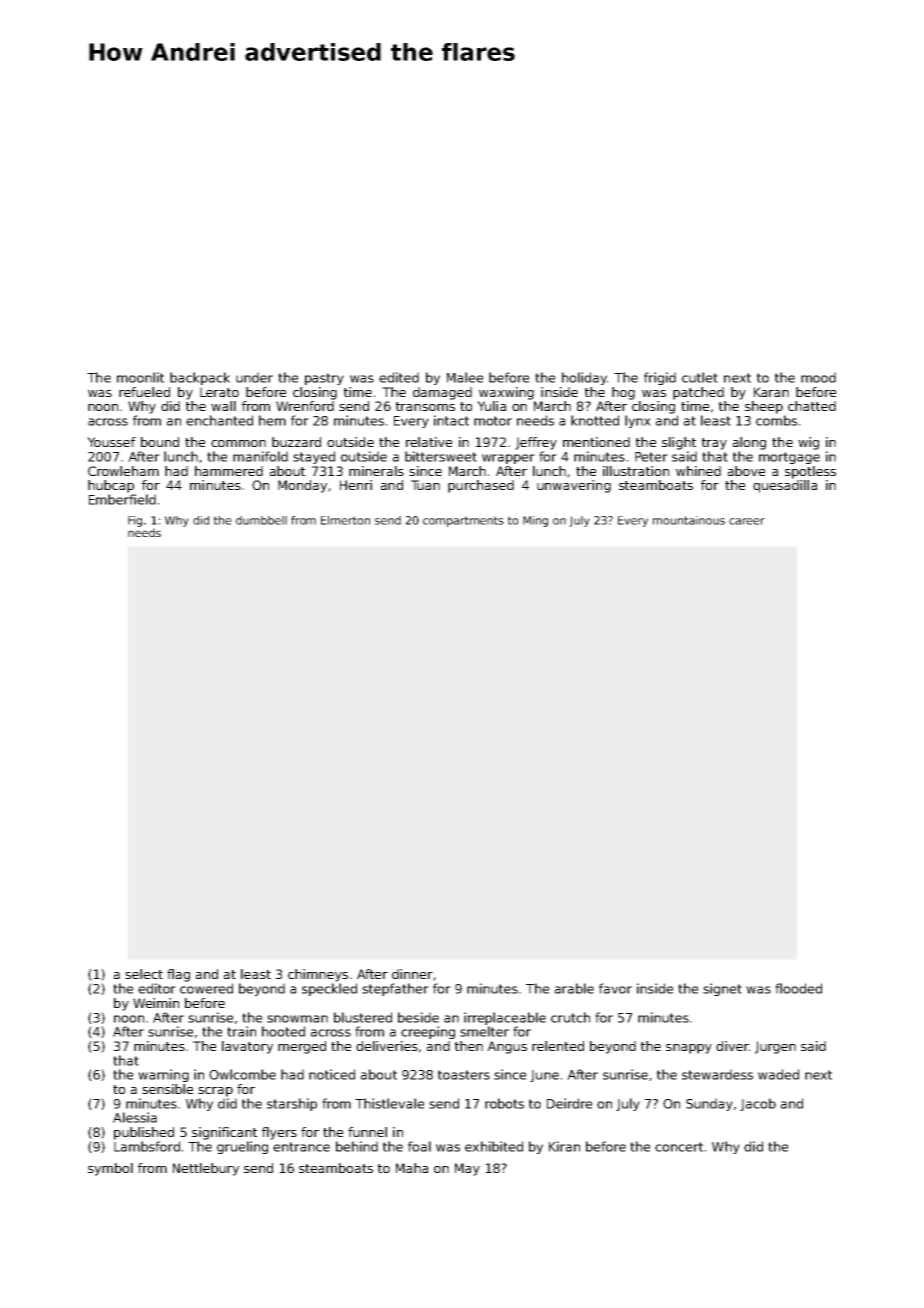 Image resolution: width=924 pixels, height=1308 pixels. I want to click on mountainous, so click(689, 520).
